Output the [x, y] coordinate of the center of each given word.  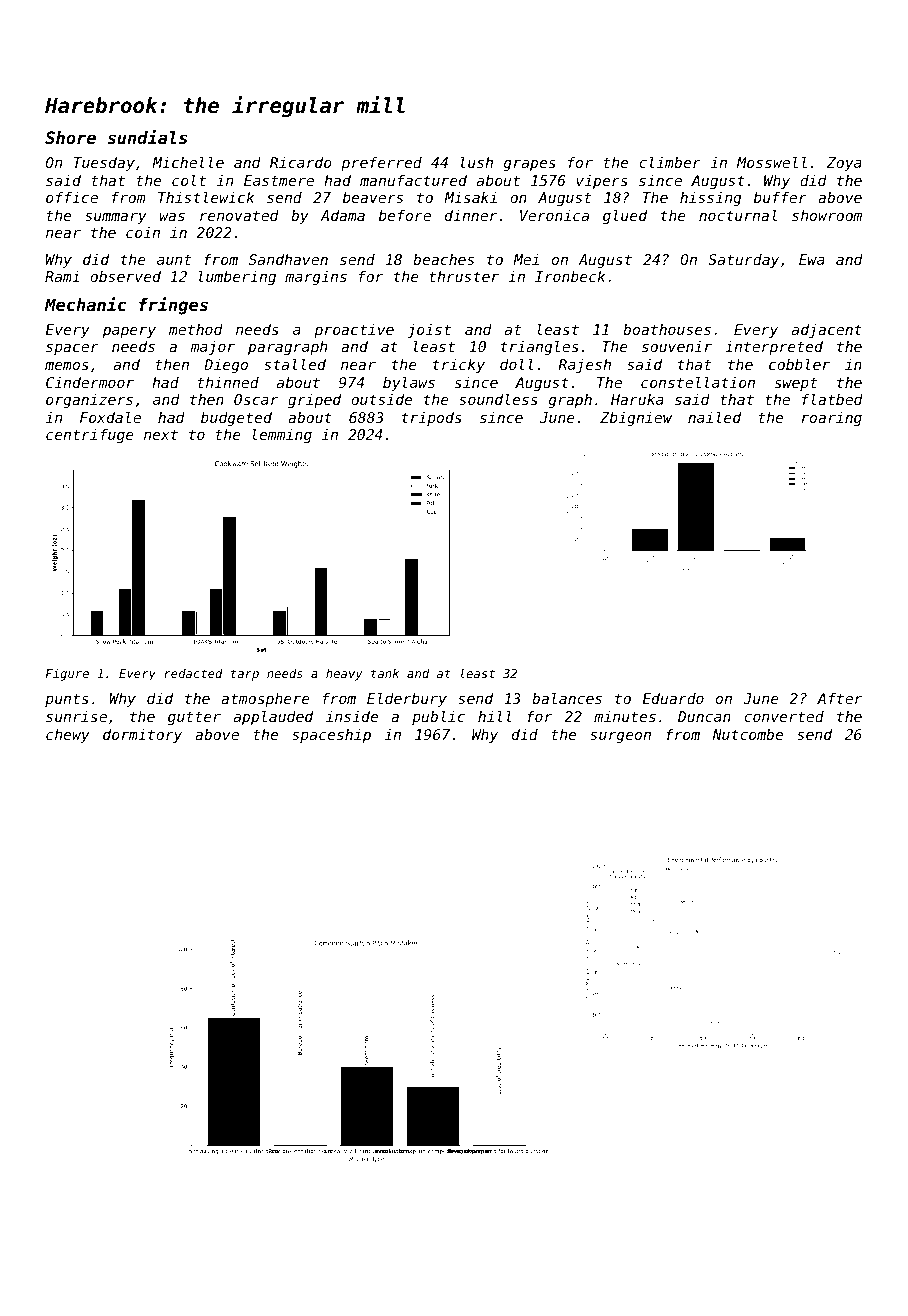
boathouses [667, 329]
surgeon [620, 737]
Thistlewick [206, 197]
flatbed [832, 399]
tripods [432, 419]
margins [316, 278]
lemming [282, 435]
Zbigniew [636, 419]
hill [495, 716]
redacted [193, 673]
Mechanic [86, 304]
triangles [540, 347]
